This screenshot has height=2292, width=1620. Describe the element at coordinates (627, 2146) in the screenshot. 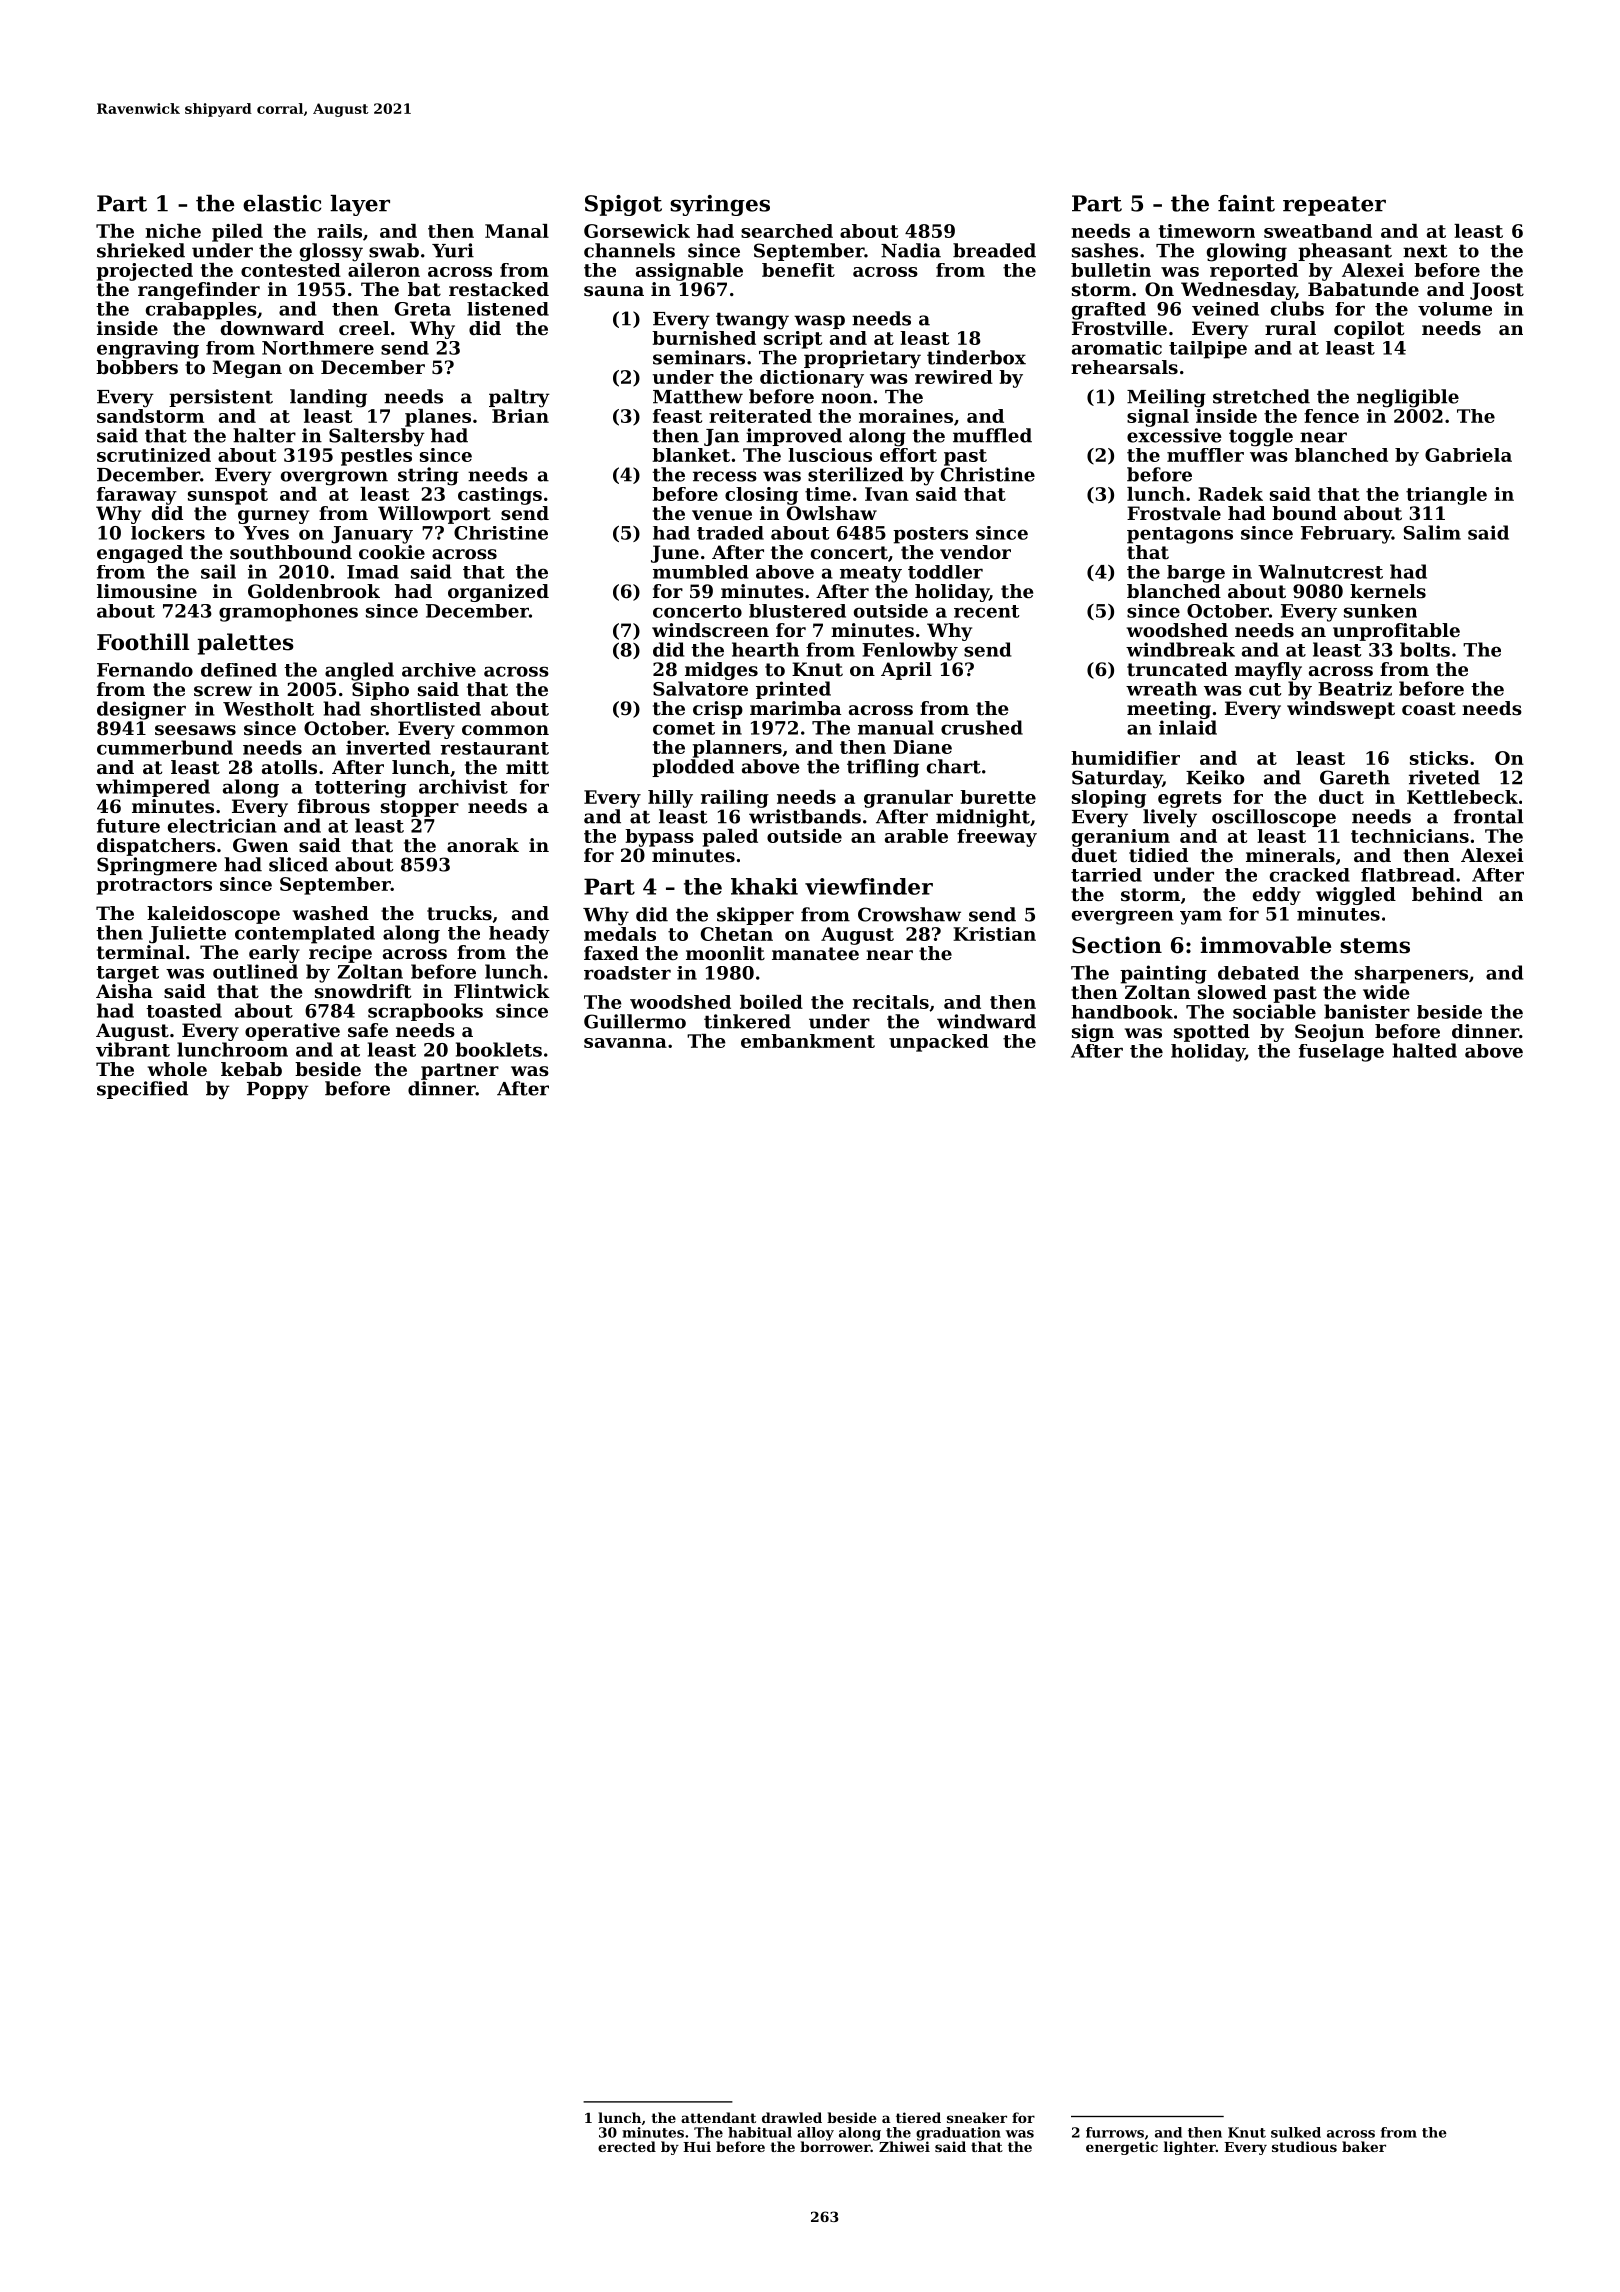

I see `erected` at that location.
